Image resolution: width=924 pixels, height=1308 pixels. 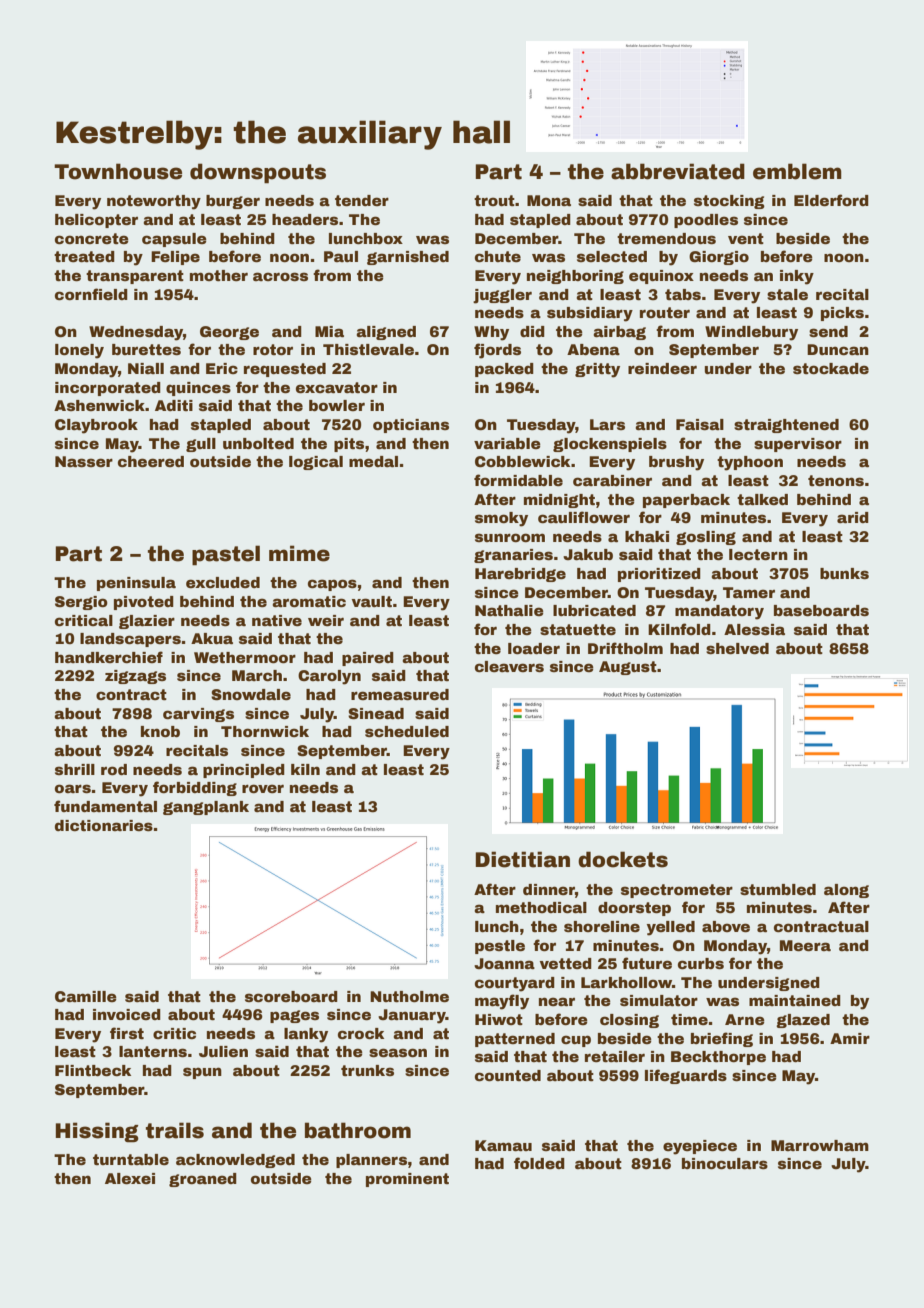 What do you see at coordinates (549, 200) in the image?
I see `Mona` at bounding box center [549, 200].
